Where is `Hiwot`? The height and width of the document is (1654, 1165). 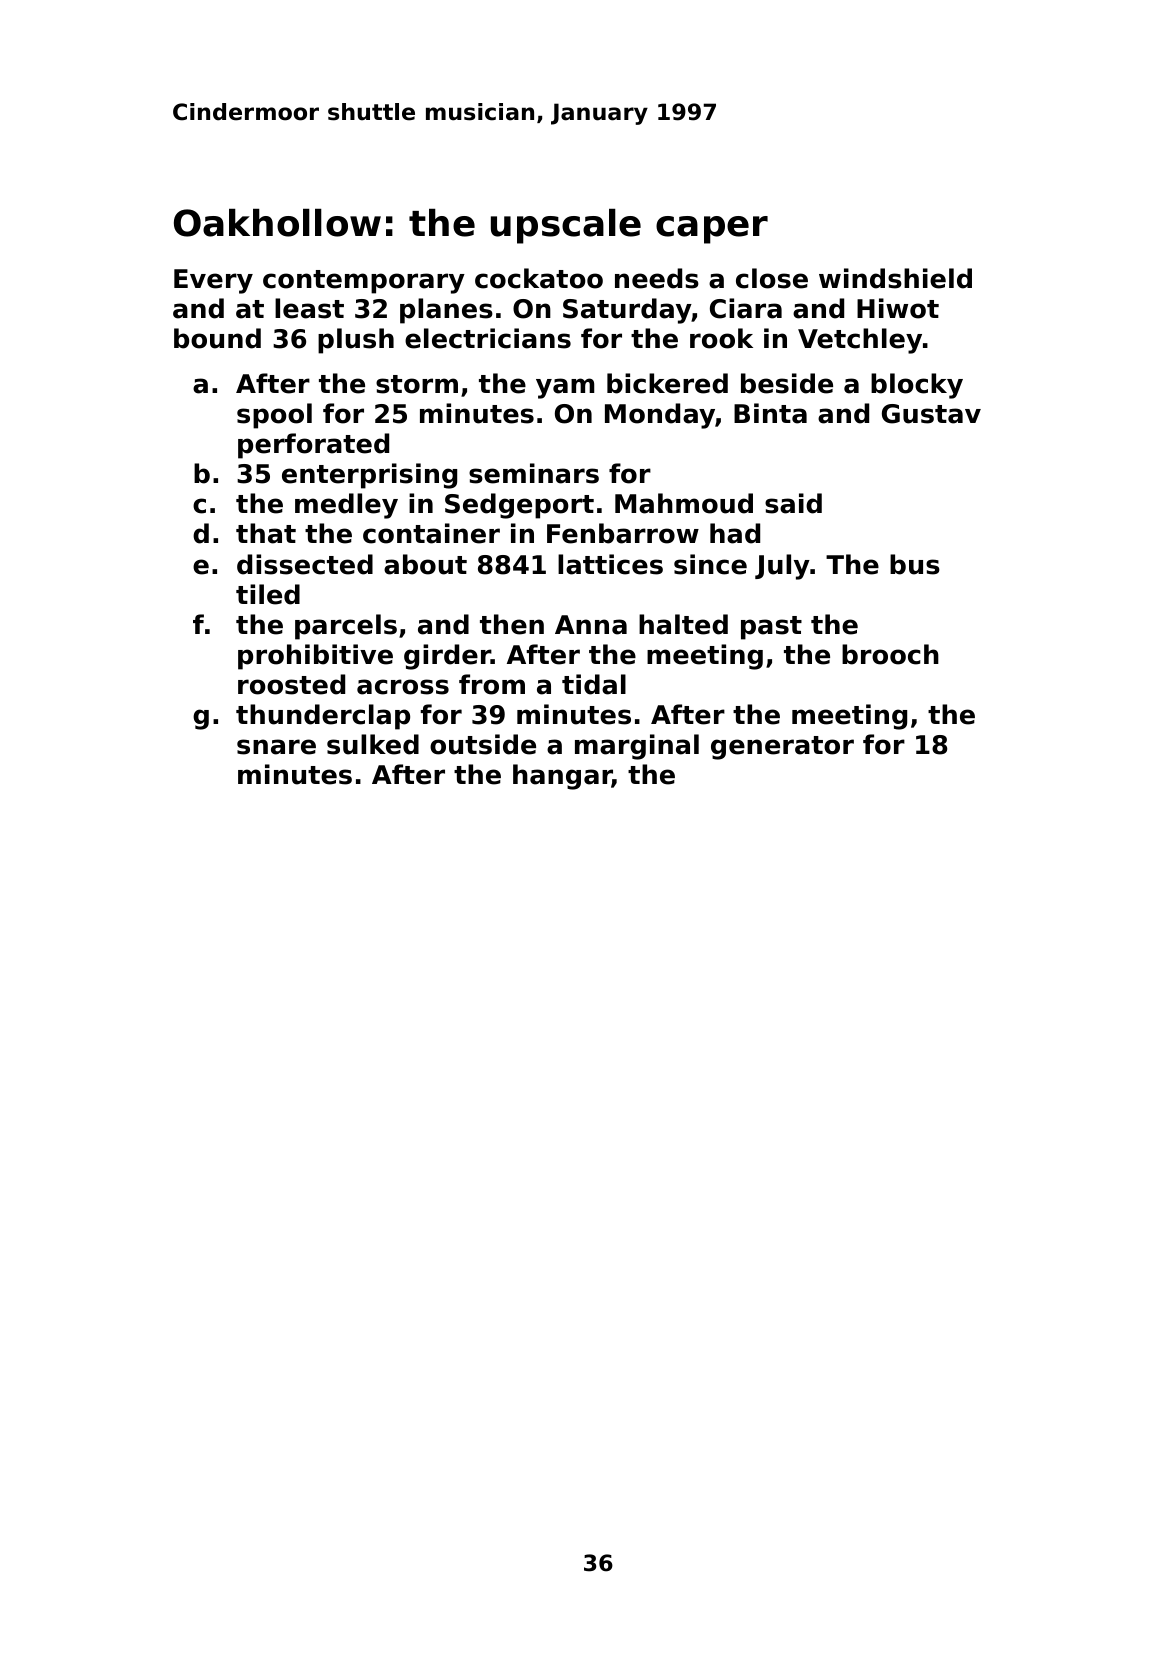
Hiwot is located at coordinates (898, 308).
